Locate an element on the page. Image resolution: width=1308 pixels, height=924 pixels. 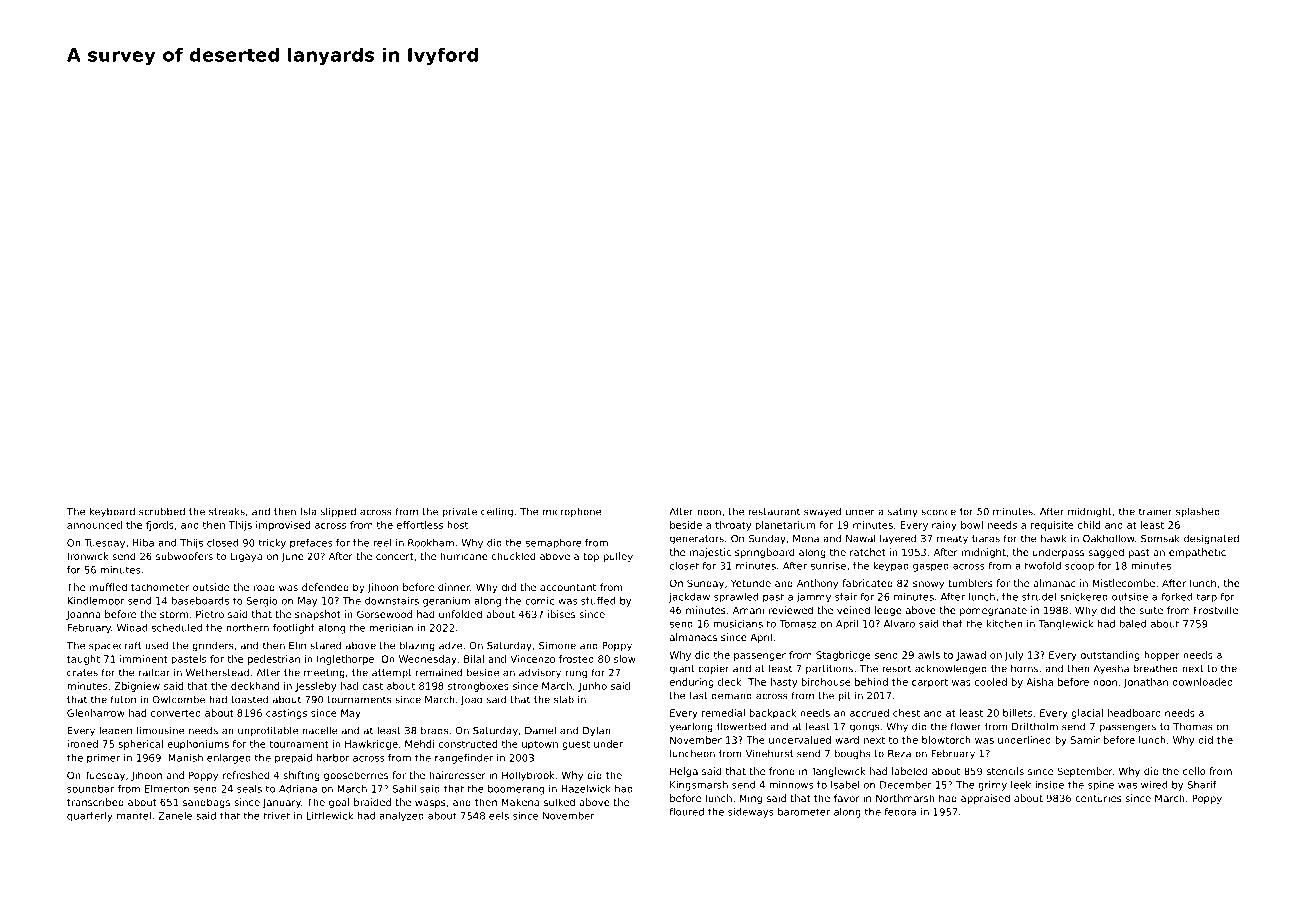
sideways is located at coordinates (751, 813).
